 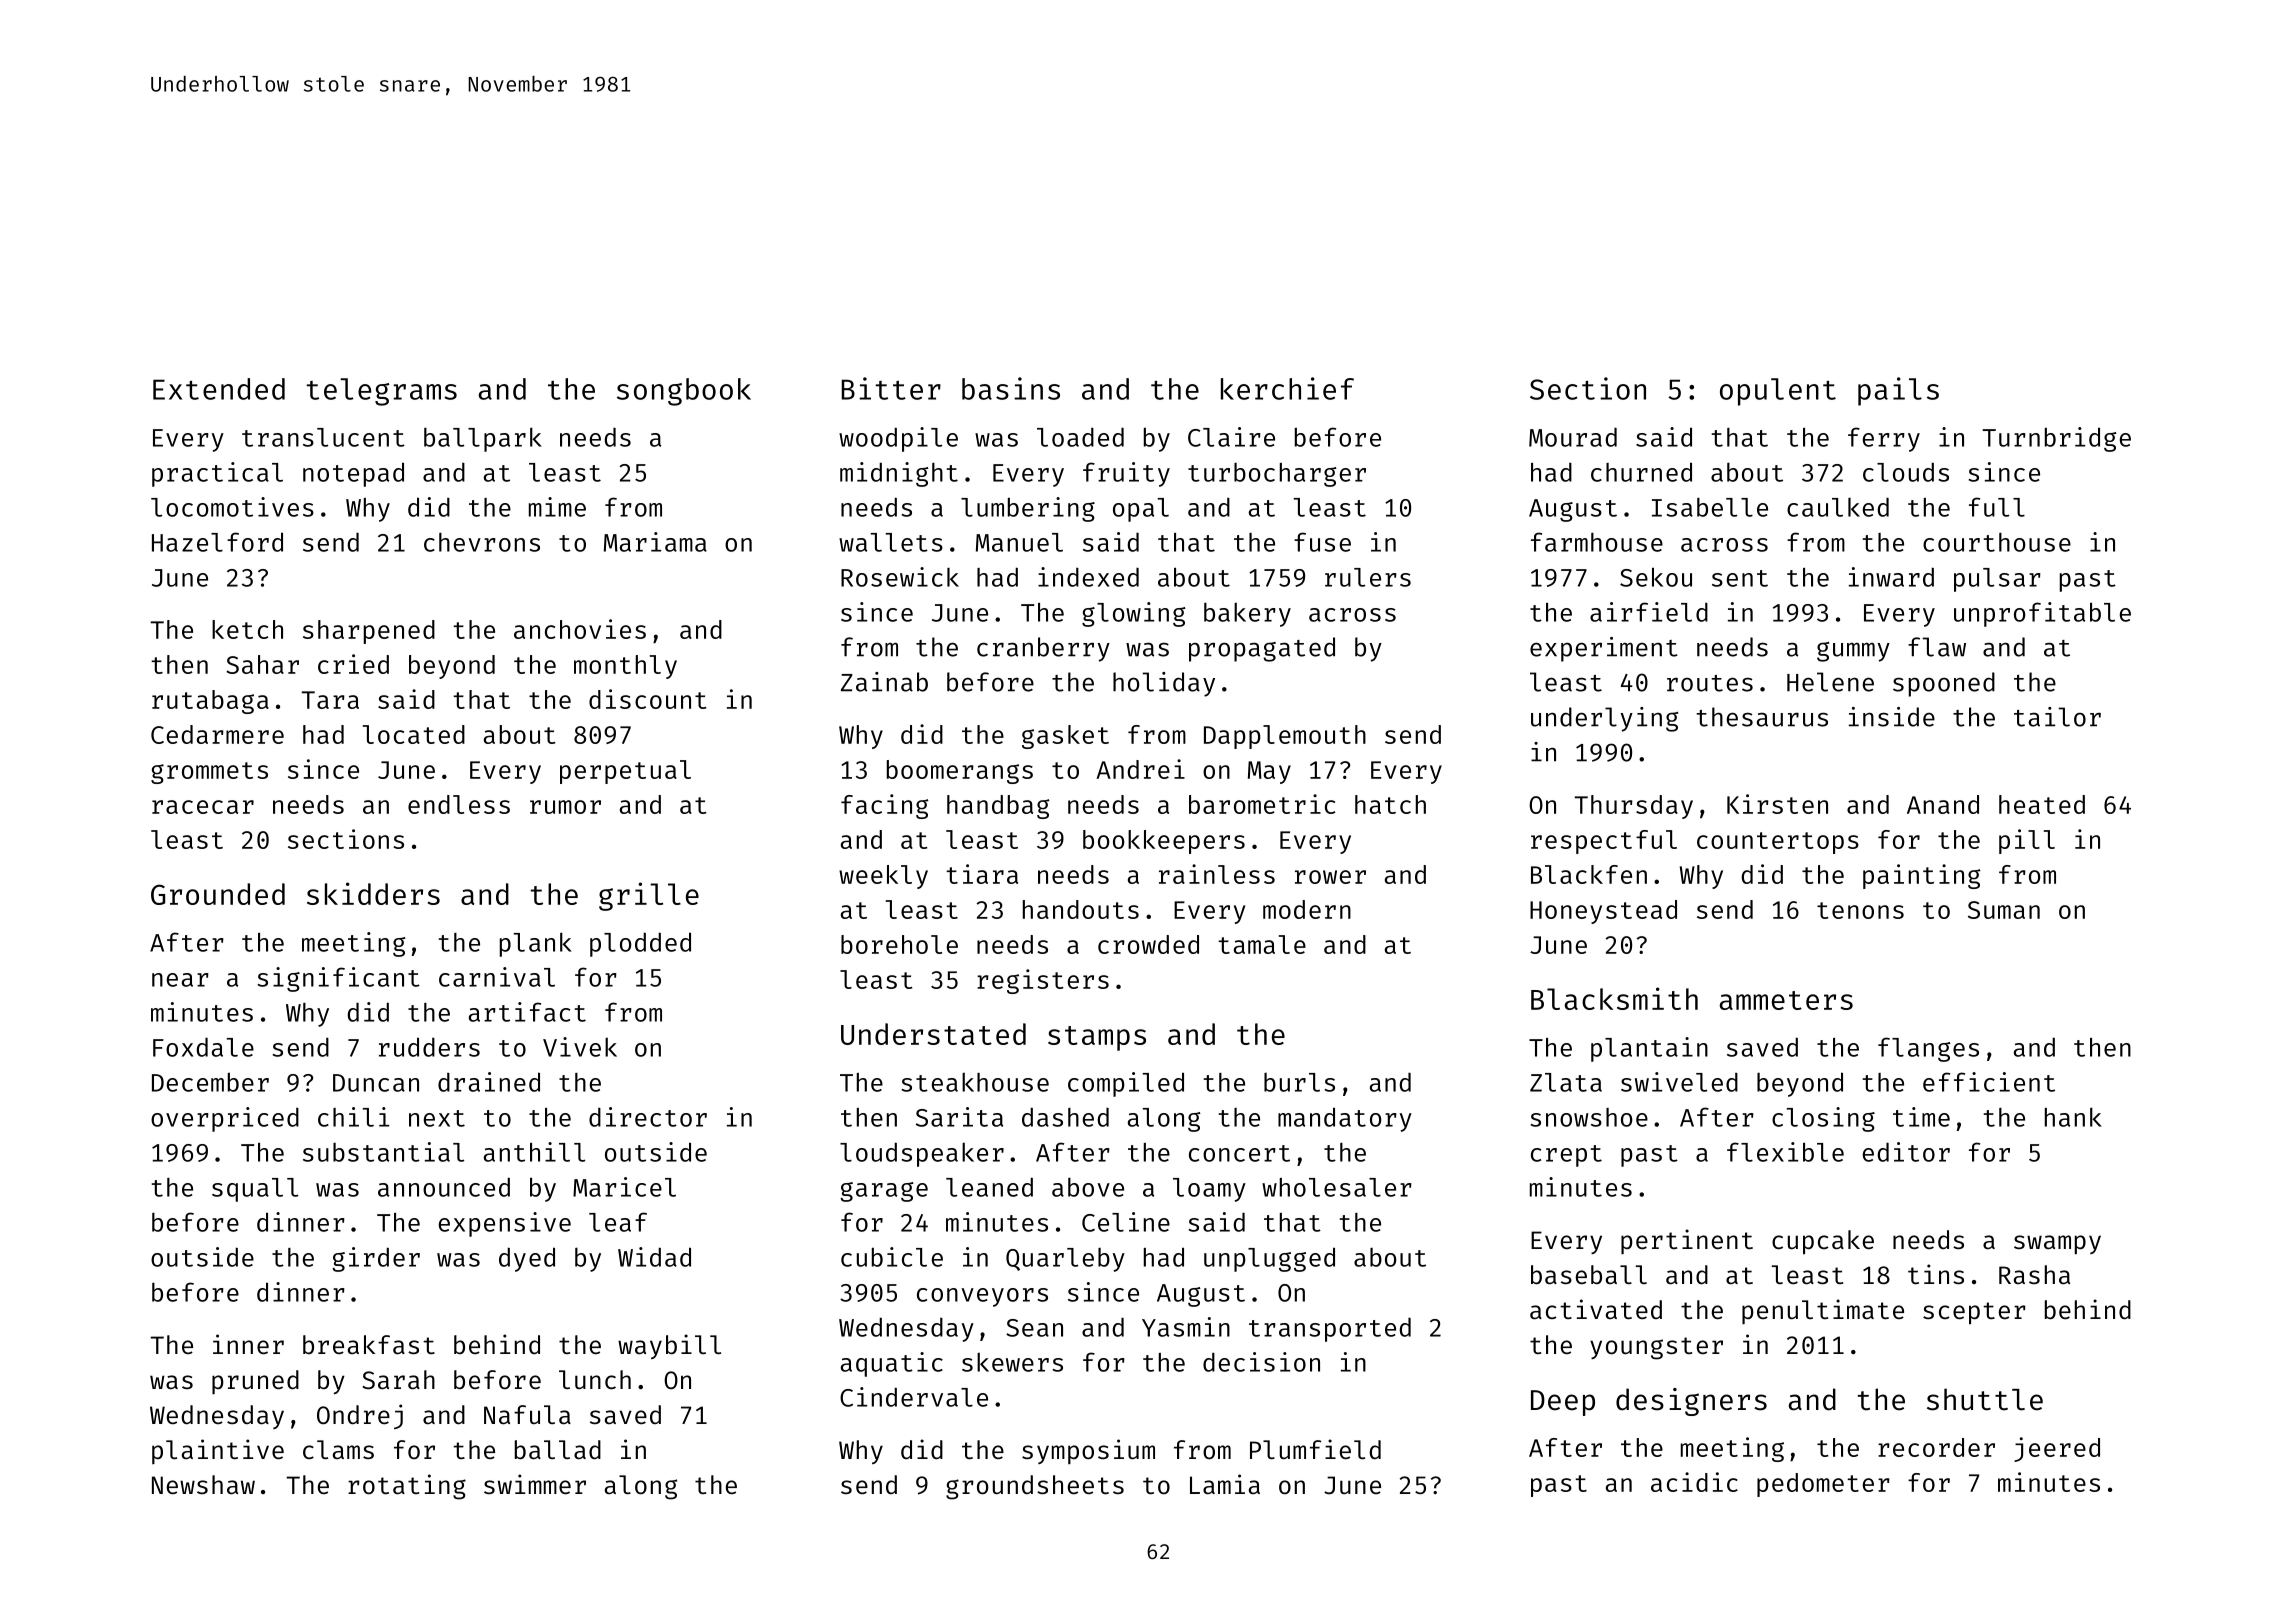 What do you see at coordinates (217, 542) in the screenshot?
I see `Hazelford` at bounding box center [217, 542].
